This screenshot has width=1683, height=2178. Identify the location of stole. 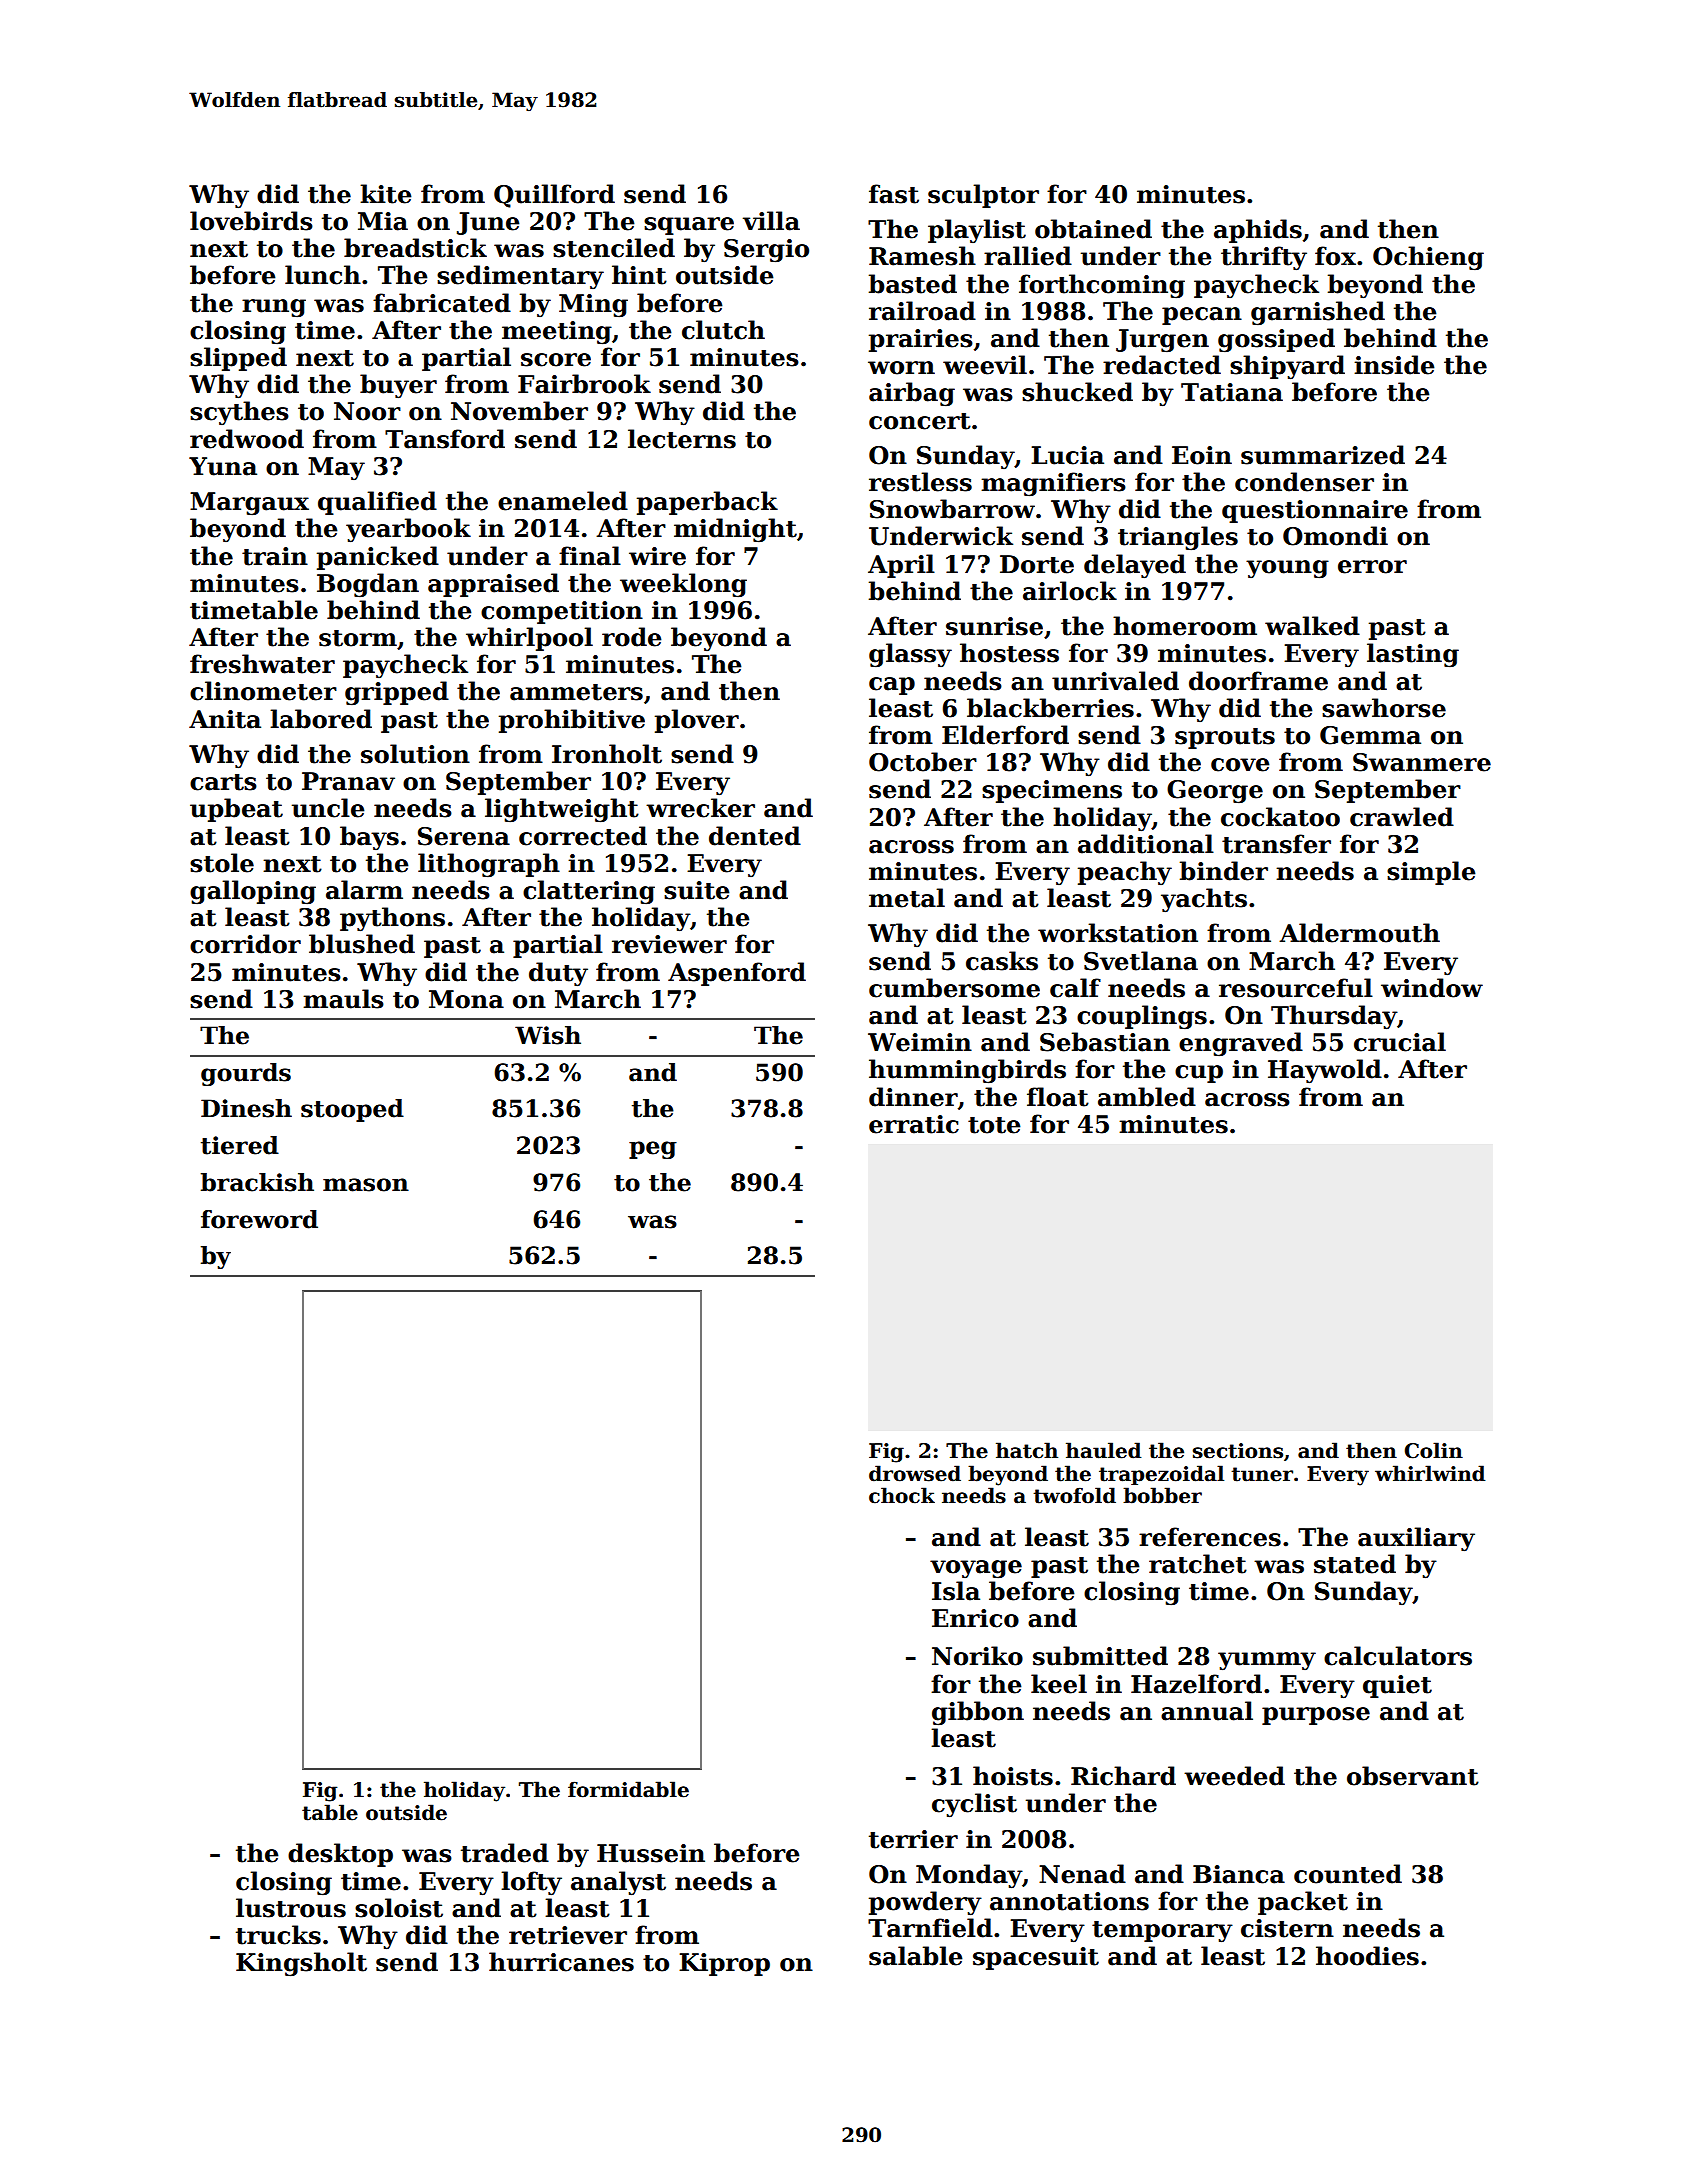
(222, 863).
